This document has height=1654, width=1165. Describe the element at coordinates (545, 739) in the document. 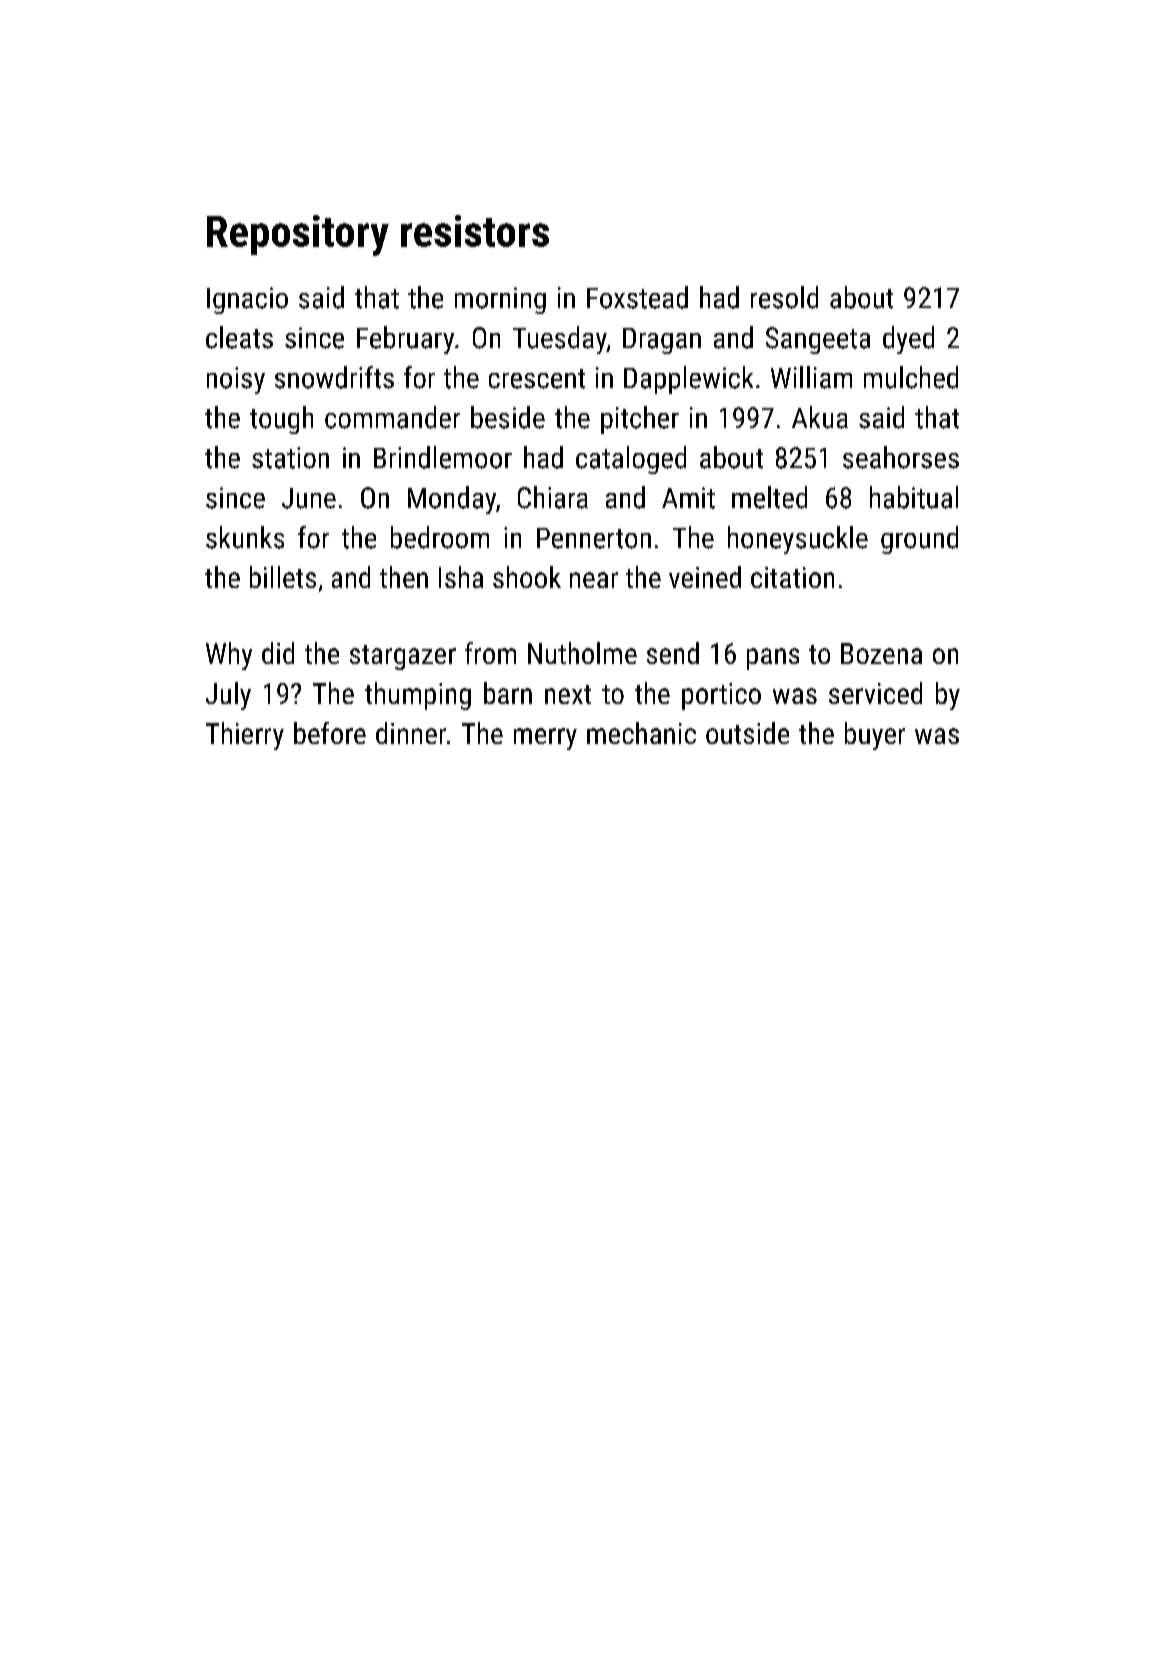

I see `merry` at that location.
